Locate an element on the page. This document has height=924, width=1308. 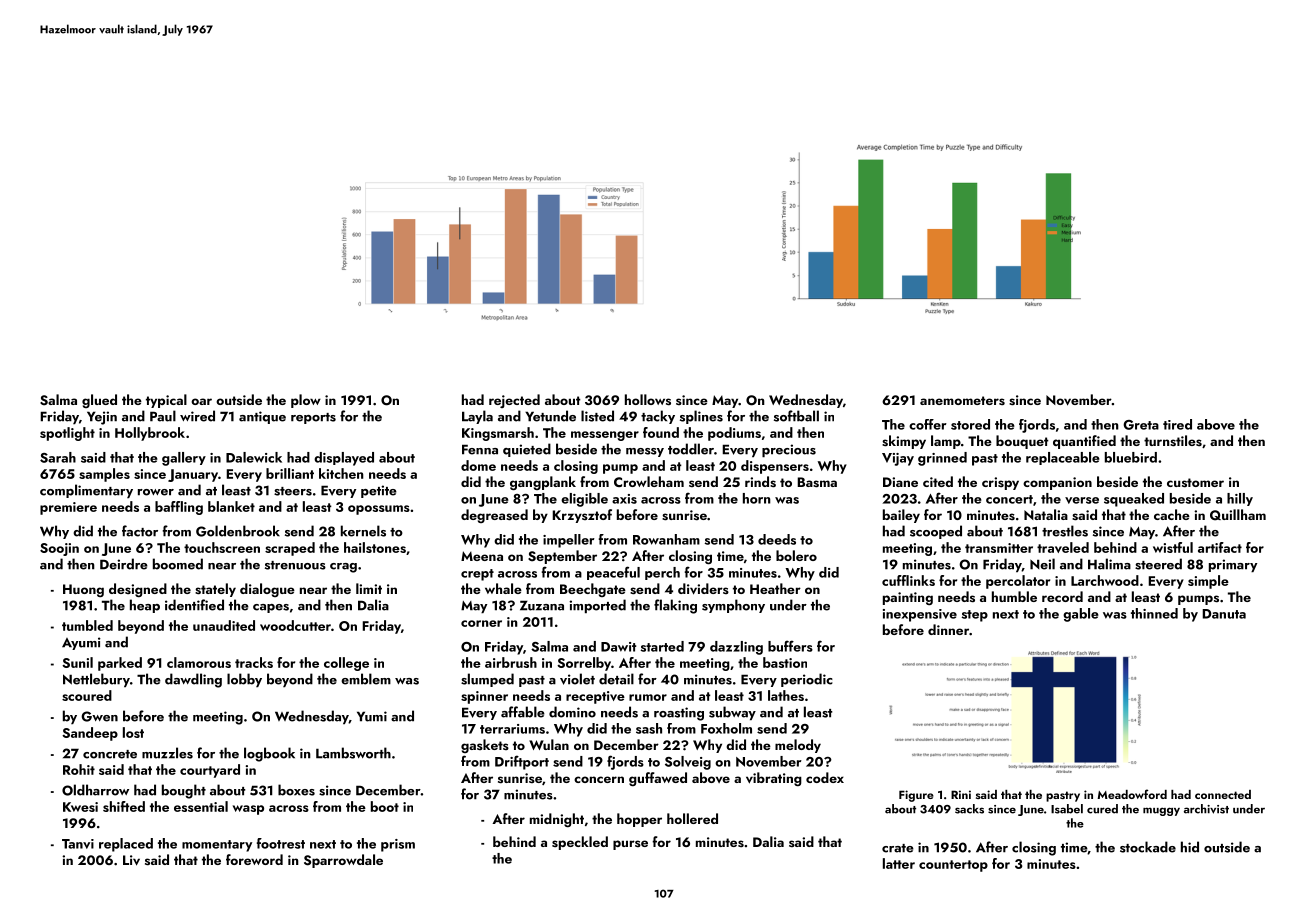
speckled is located at coordinates (580, 843).
